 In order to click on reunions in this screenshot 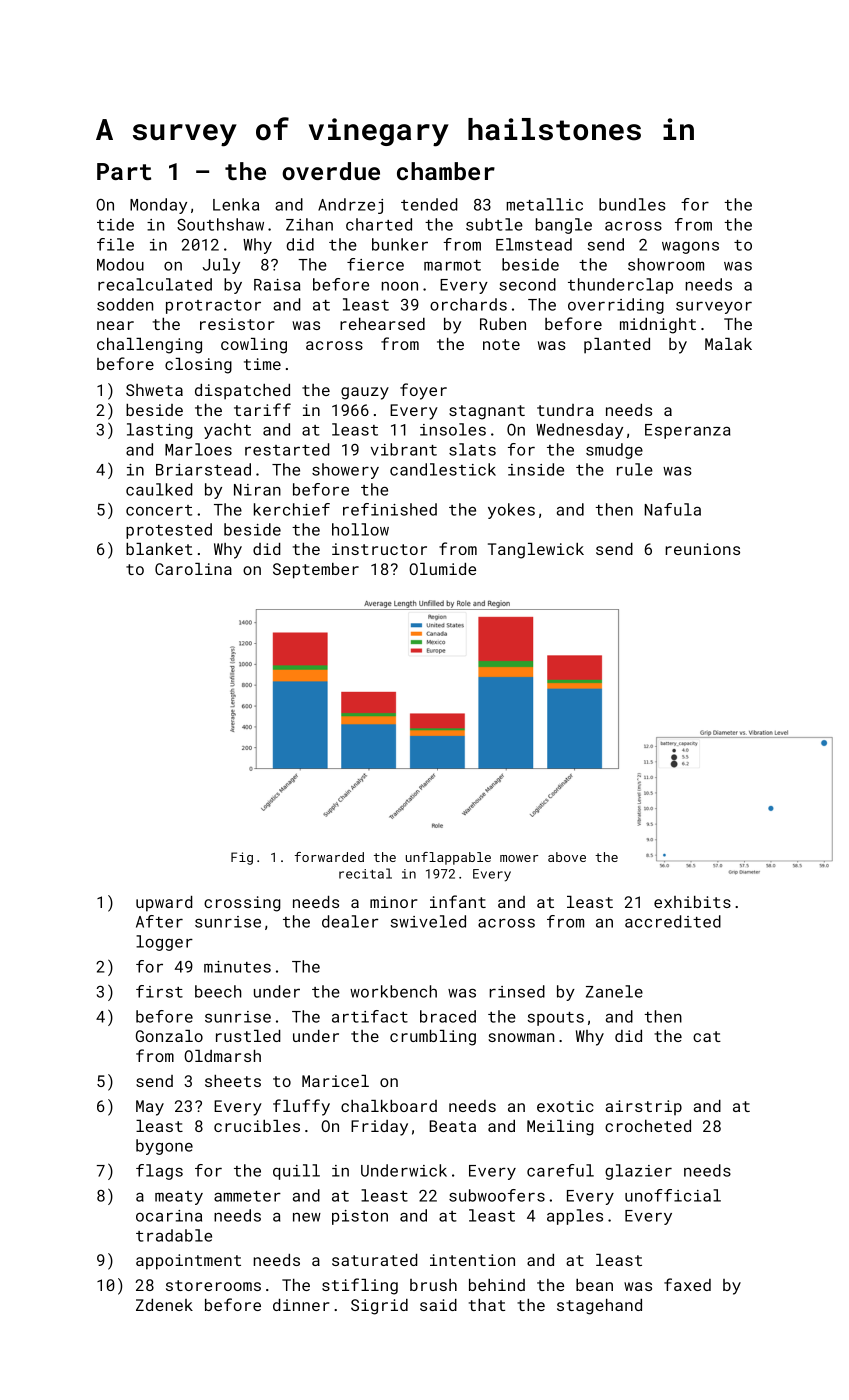, I will do `click(702, 549)`.
